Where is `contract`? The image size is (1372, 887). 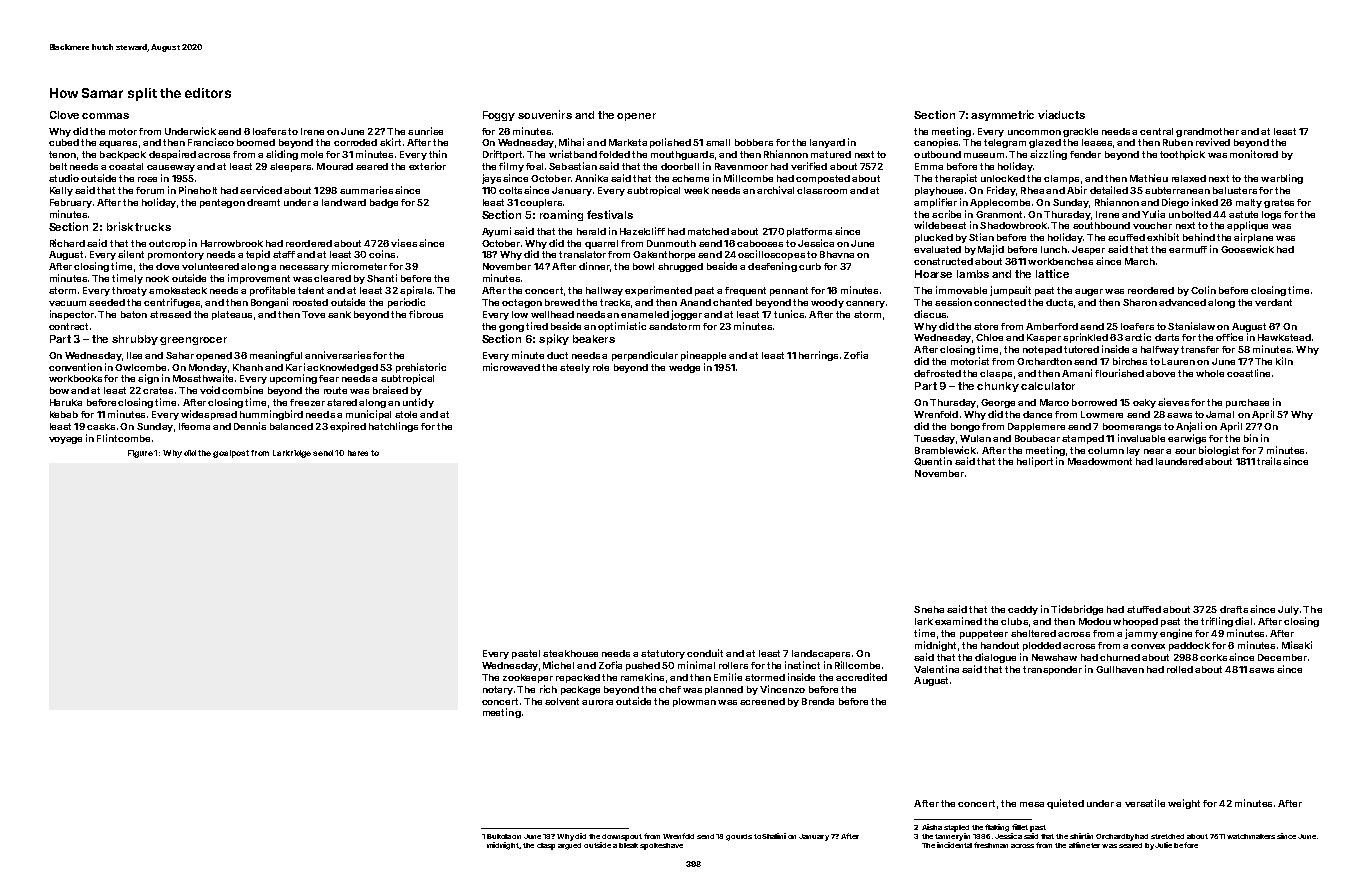
contract is located at coordinates (68, 326).
